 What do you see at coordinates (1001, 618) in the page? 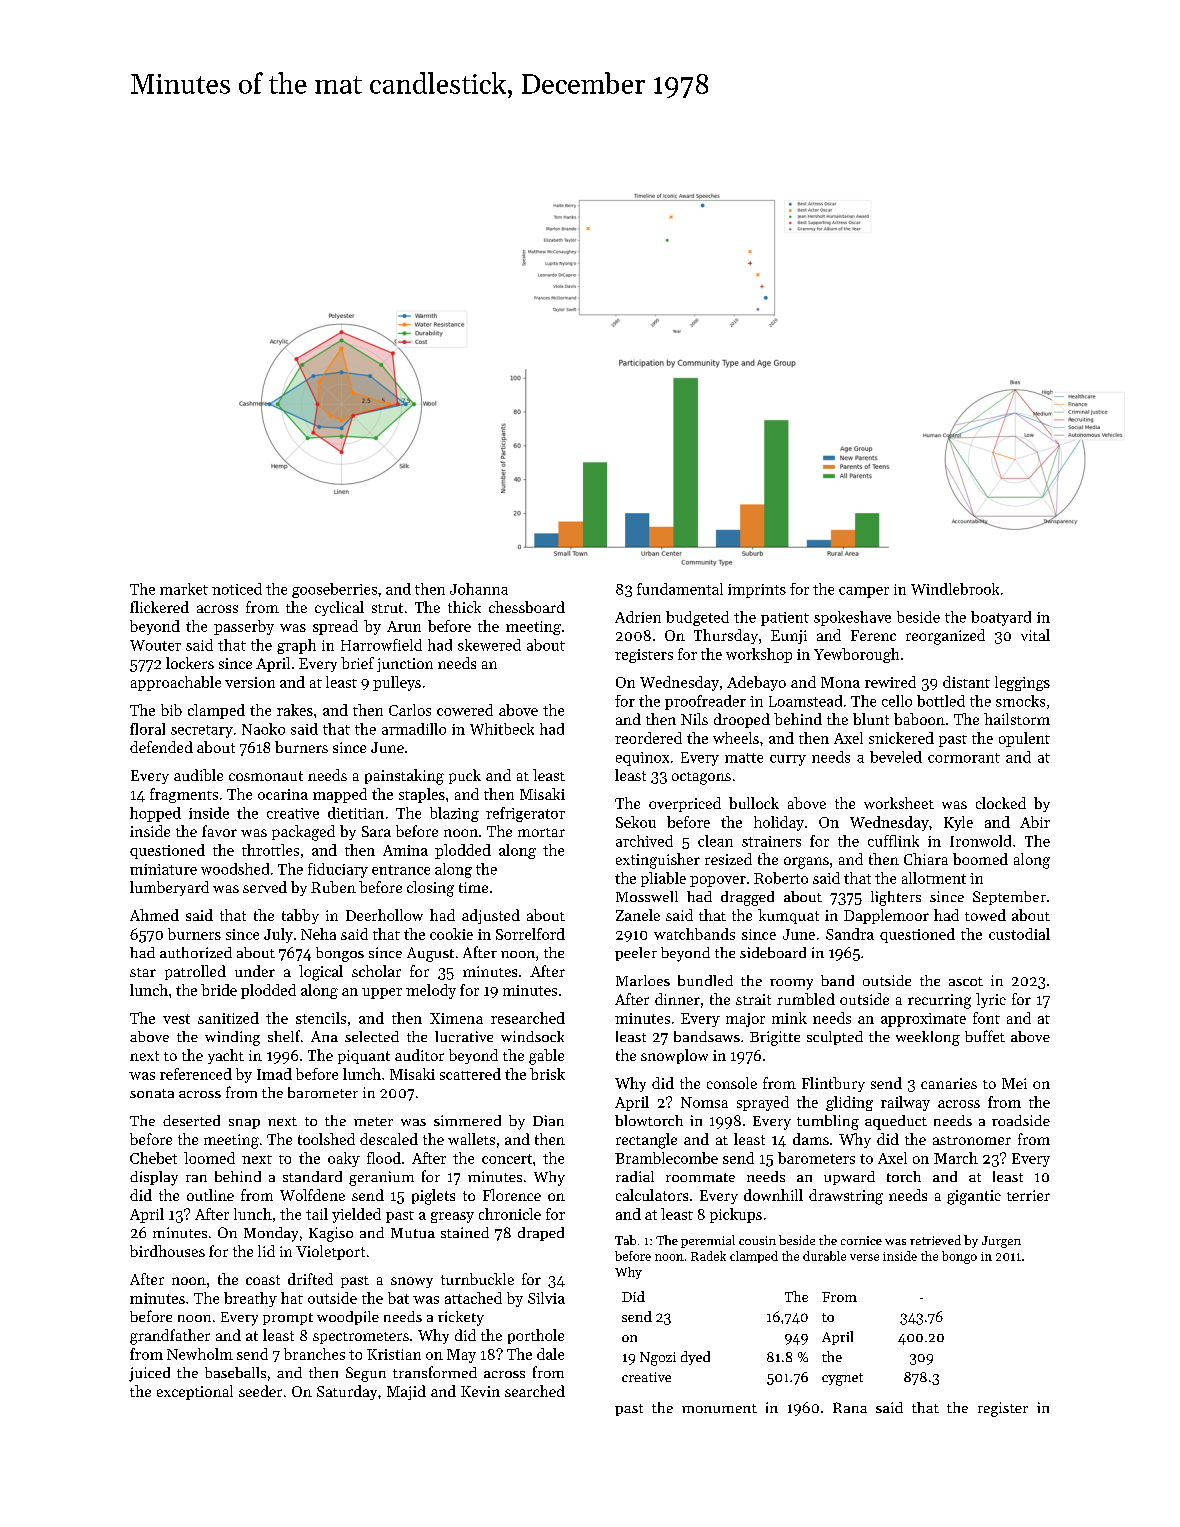
I see `boatyard` at bounding box center [1001, 618].
